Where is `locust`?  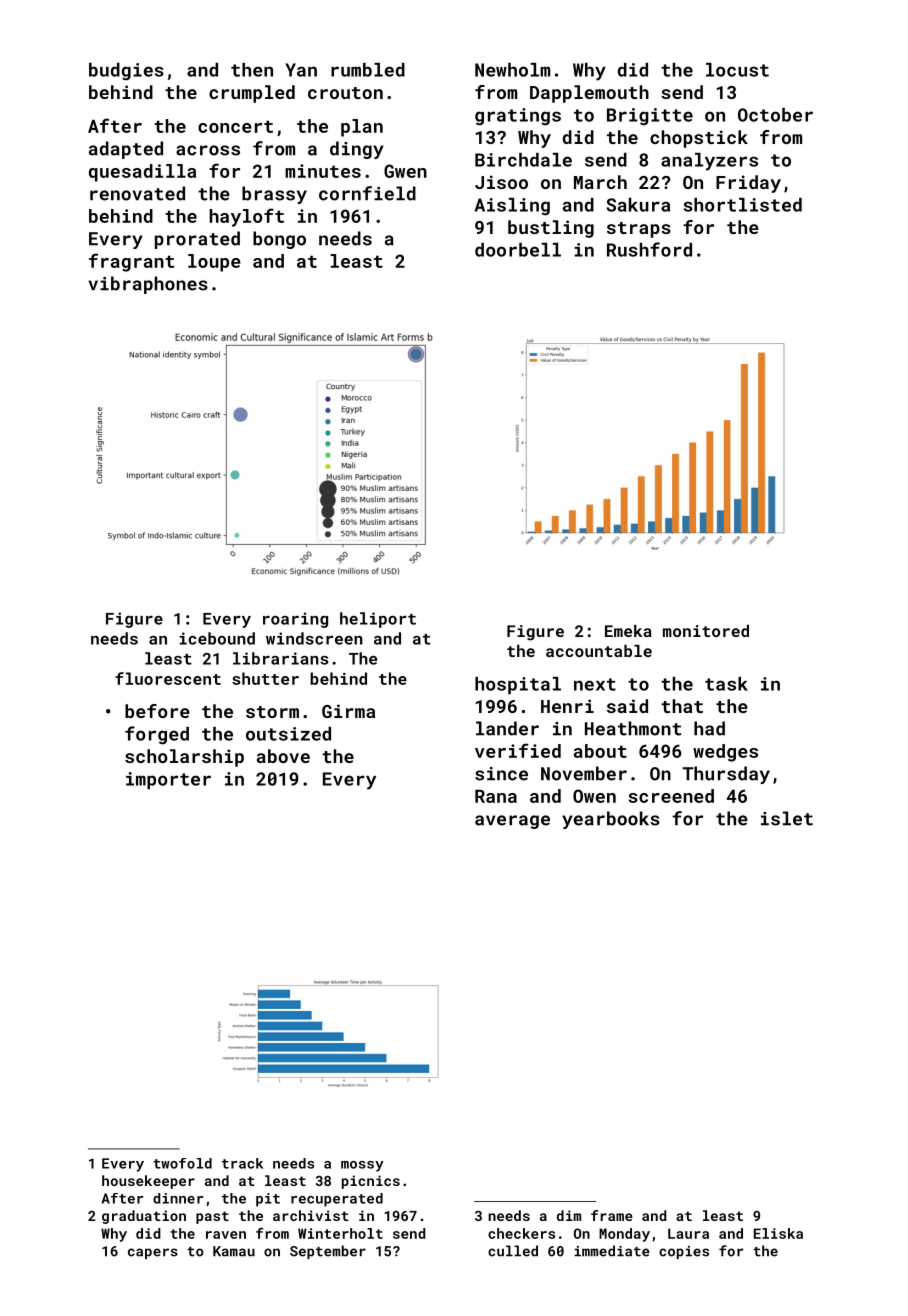 locust is located at coordinates (737, 70).
